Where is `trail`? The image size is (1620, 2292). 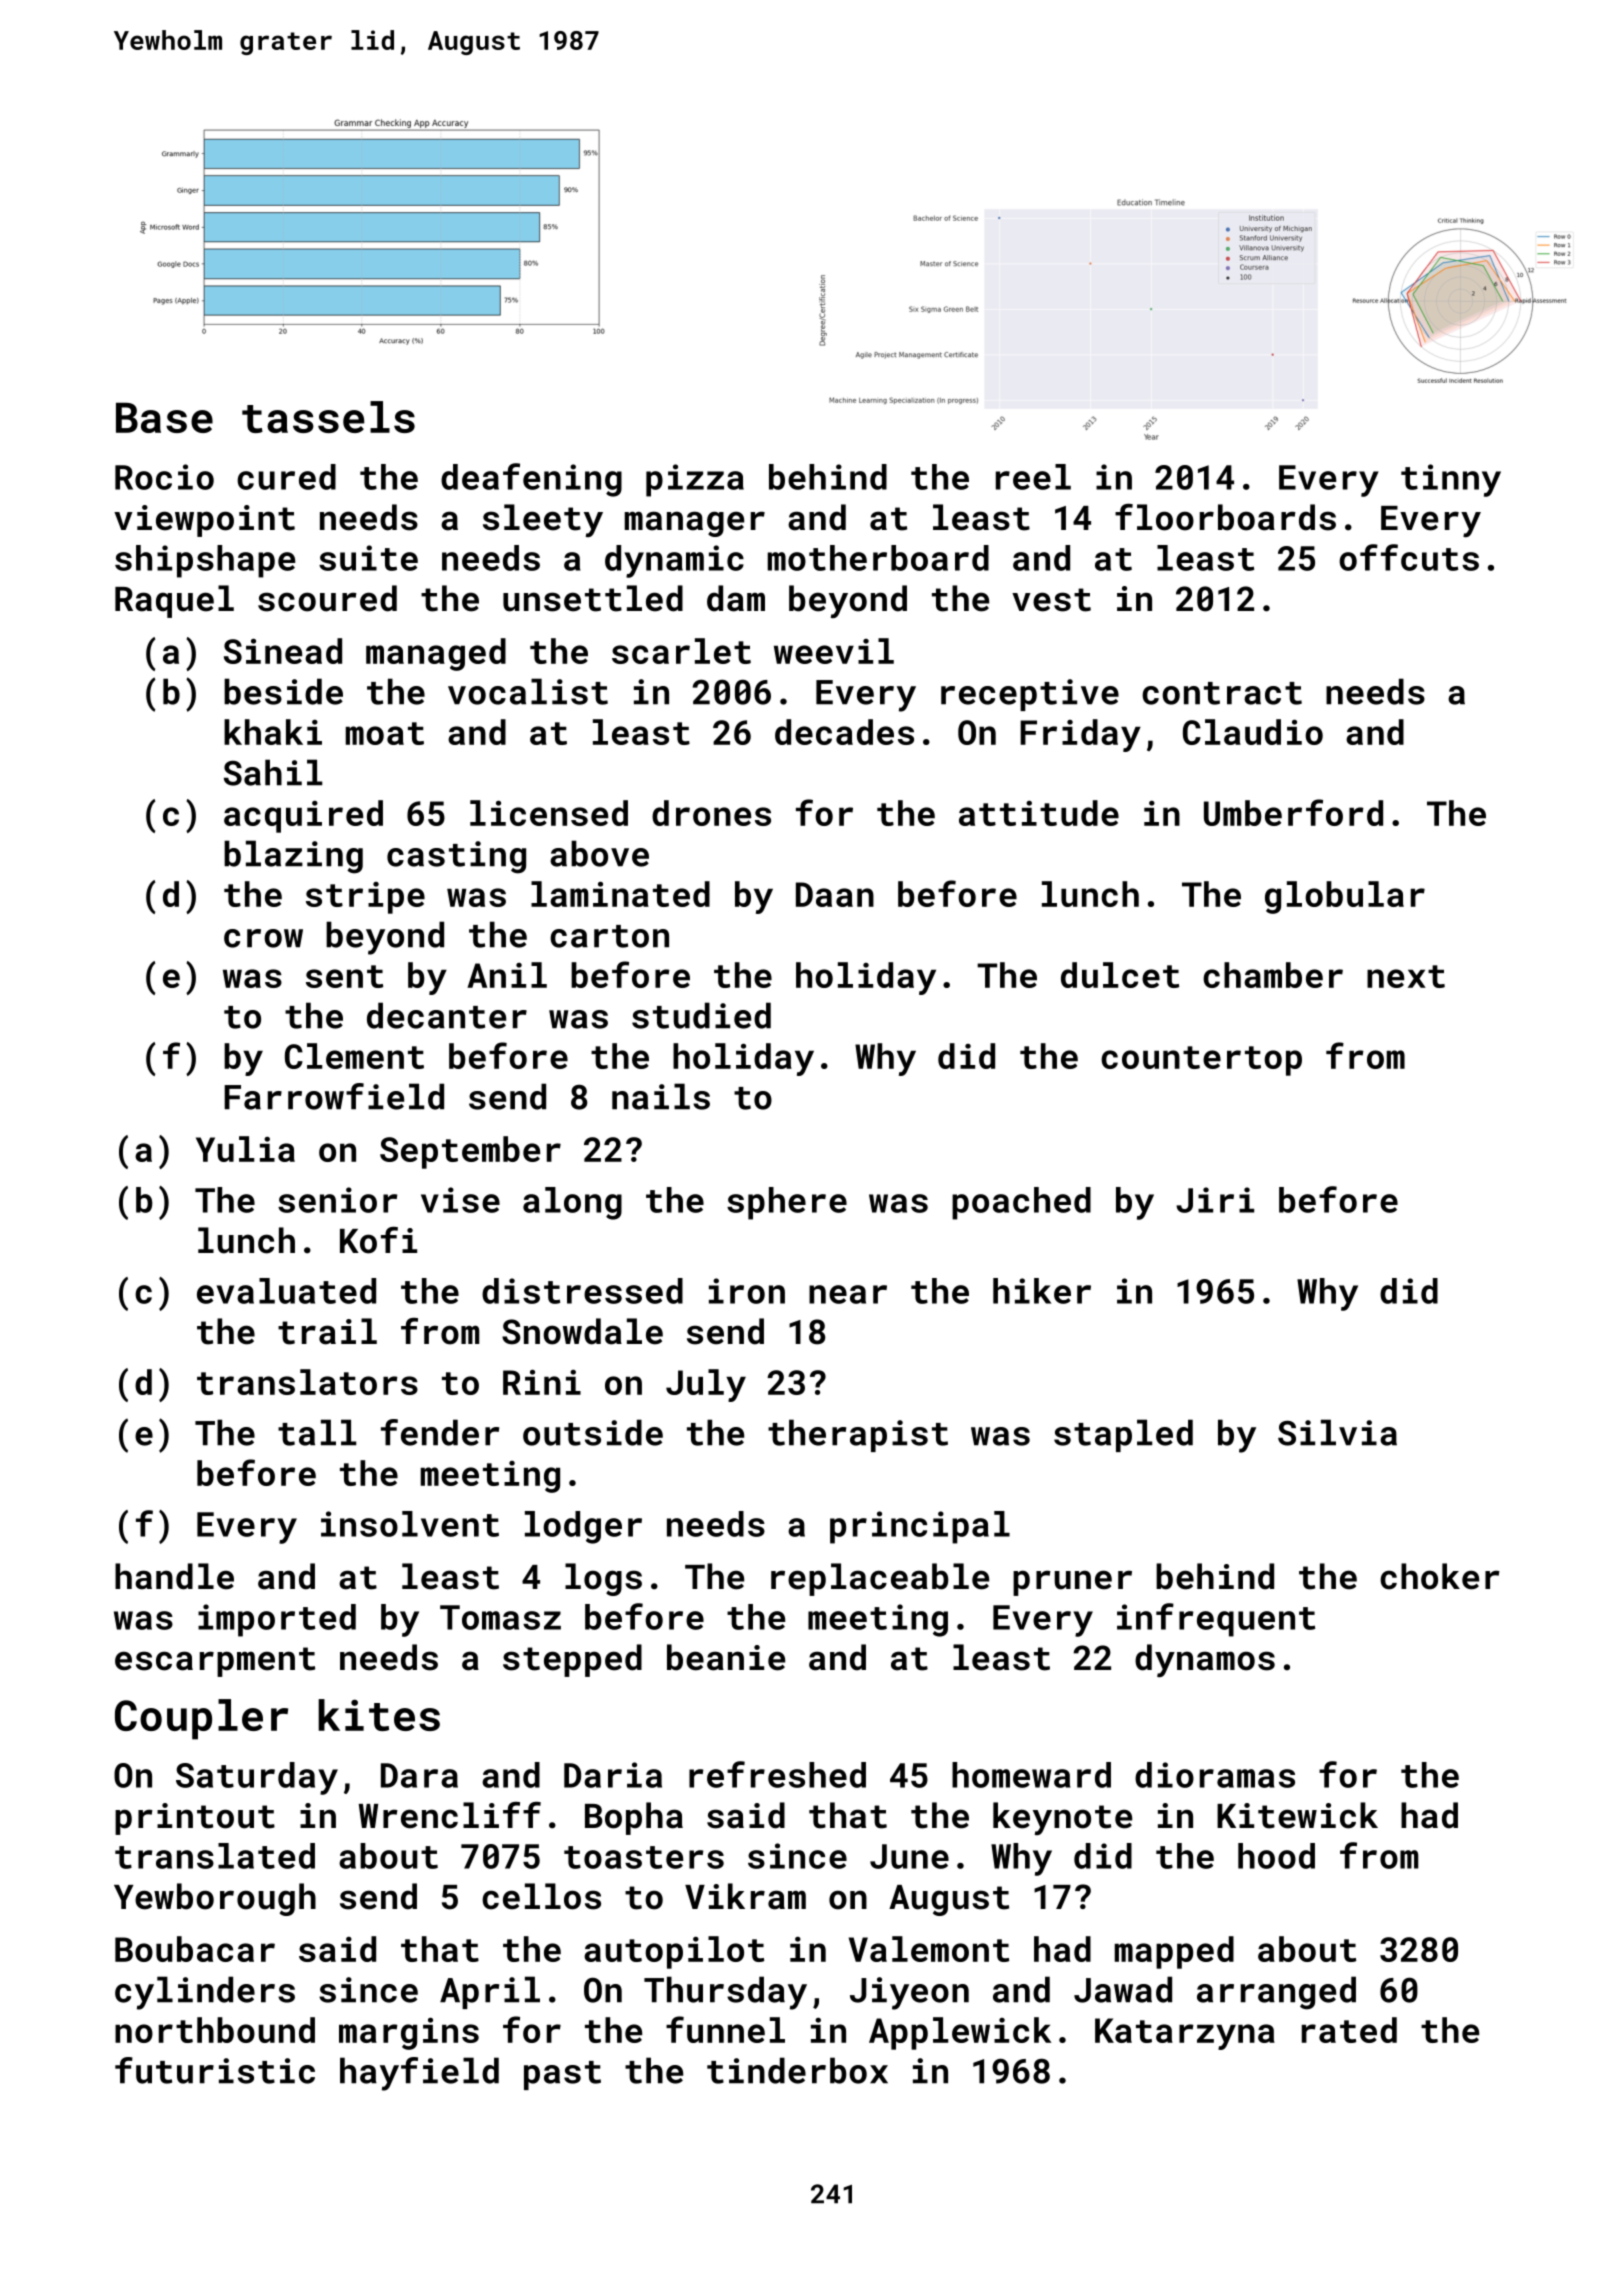 trail is located at coordinates (327, 1331).
